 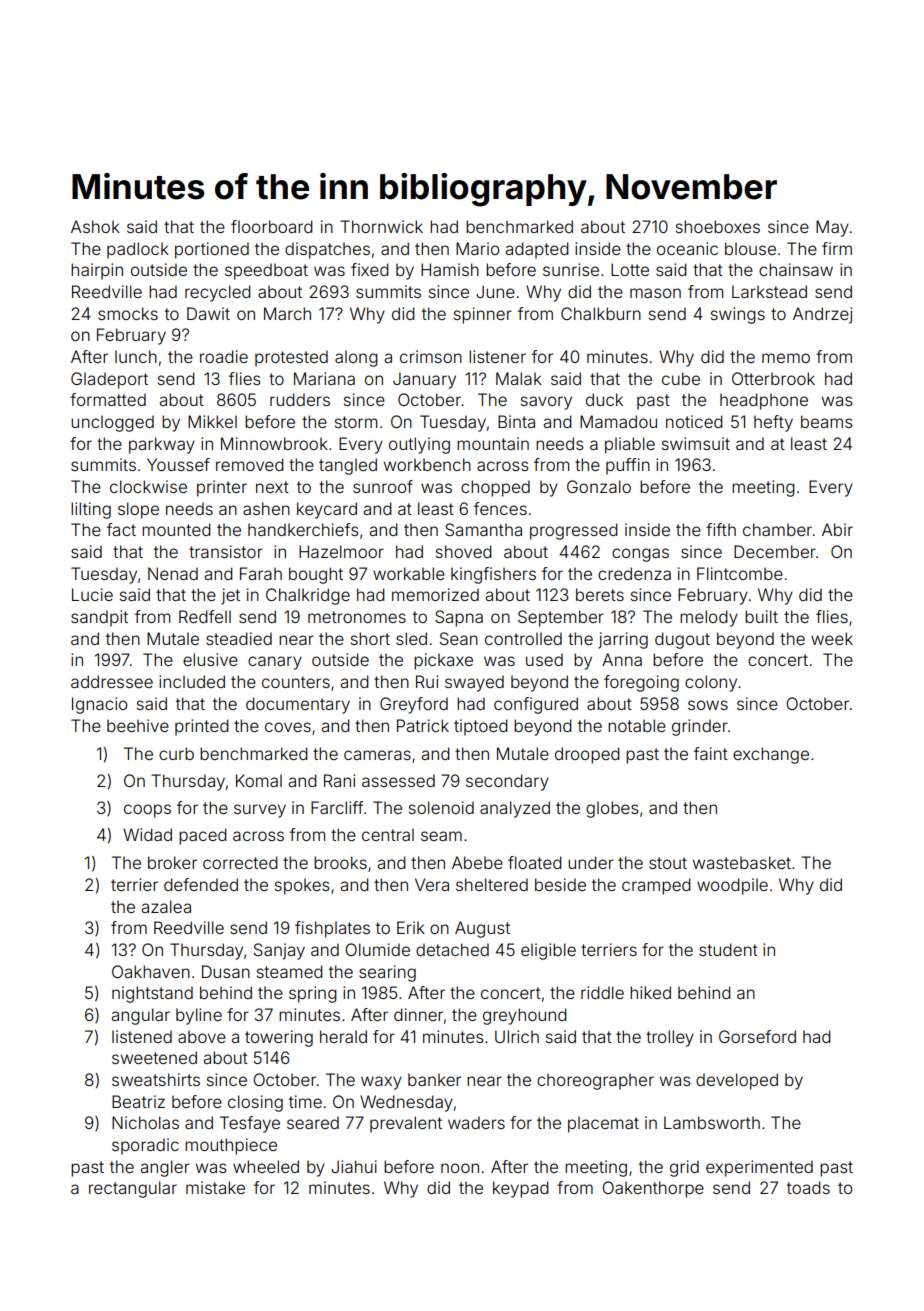 What do you see at coordinates (290, 971) in the screenshot?
I see `steamed` at bounding box center [290, 971].
